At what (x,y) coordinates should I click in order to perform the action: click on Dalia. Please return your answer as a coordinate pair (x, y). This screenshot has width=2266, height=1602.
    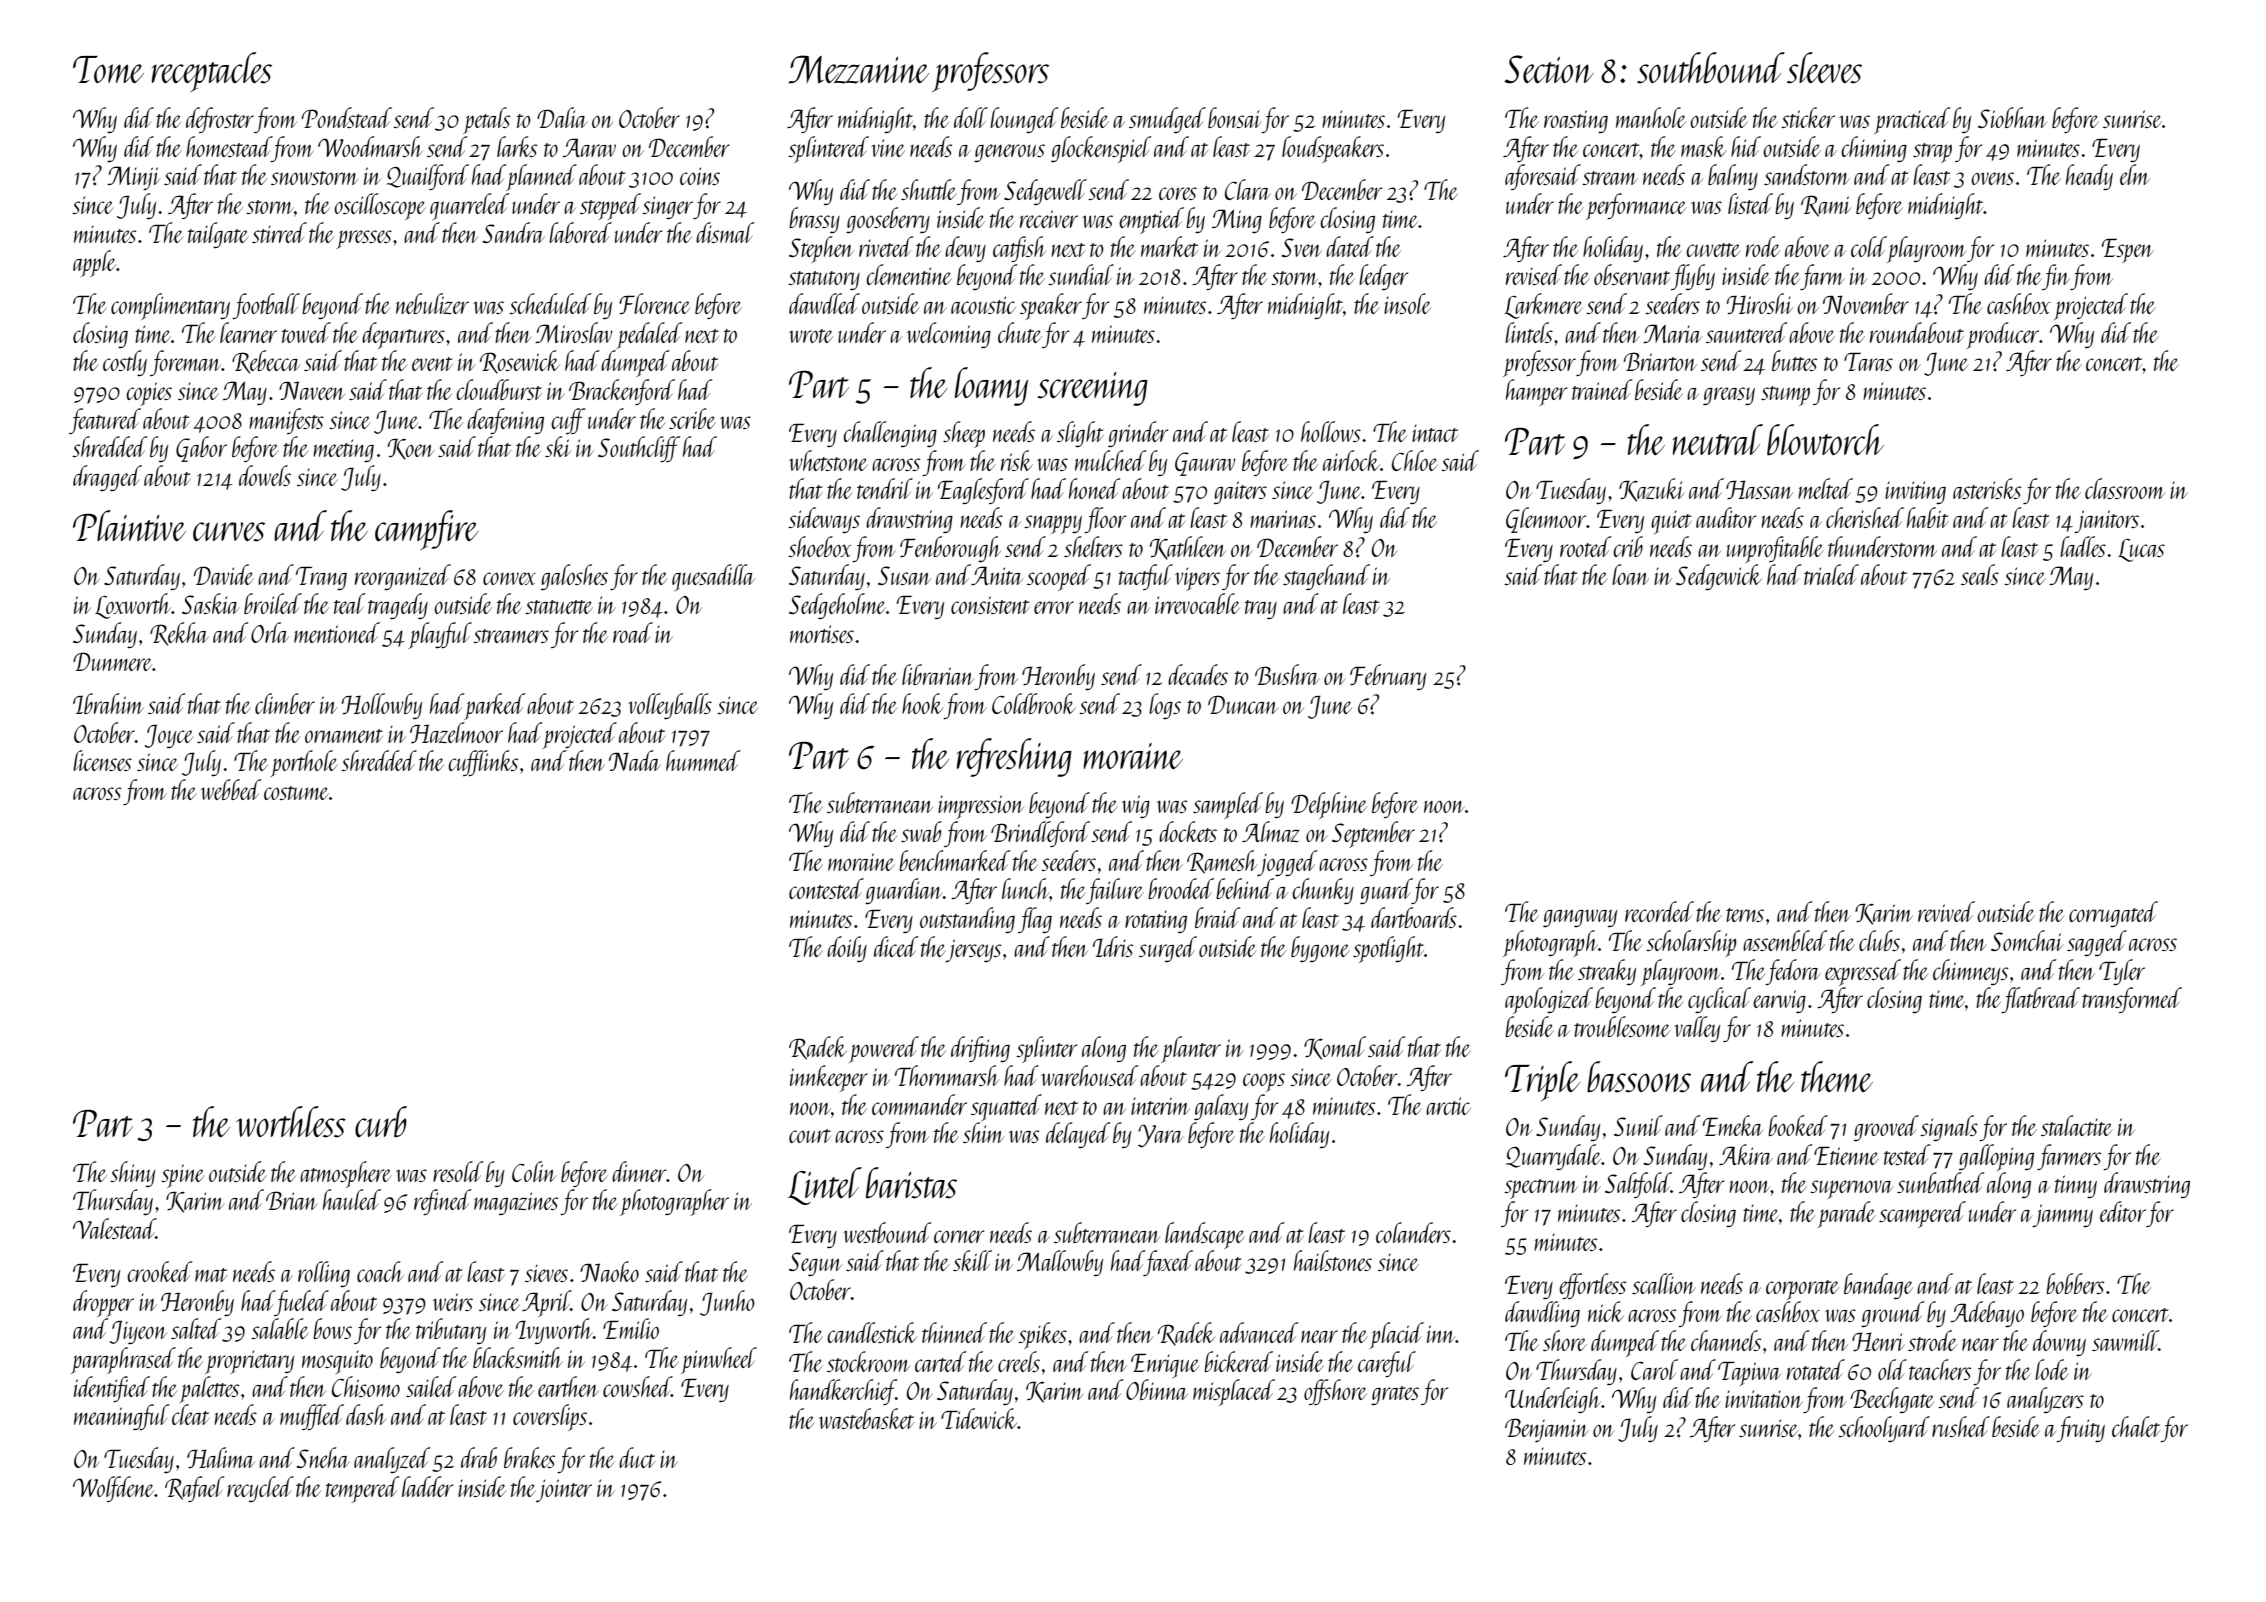
    Looking at the image, I should click on (562, 117).
